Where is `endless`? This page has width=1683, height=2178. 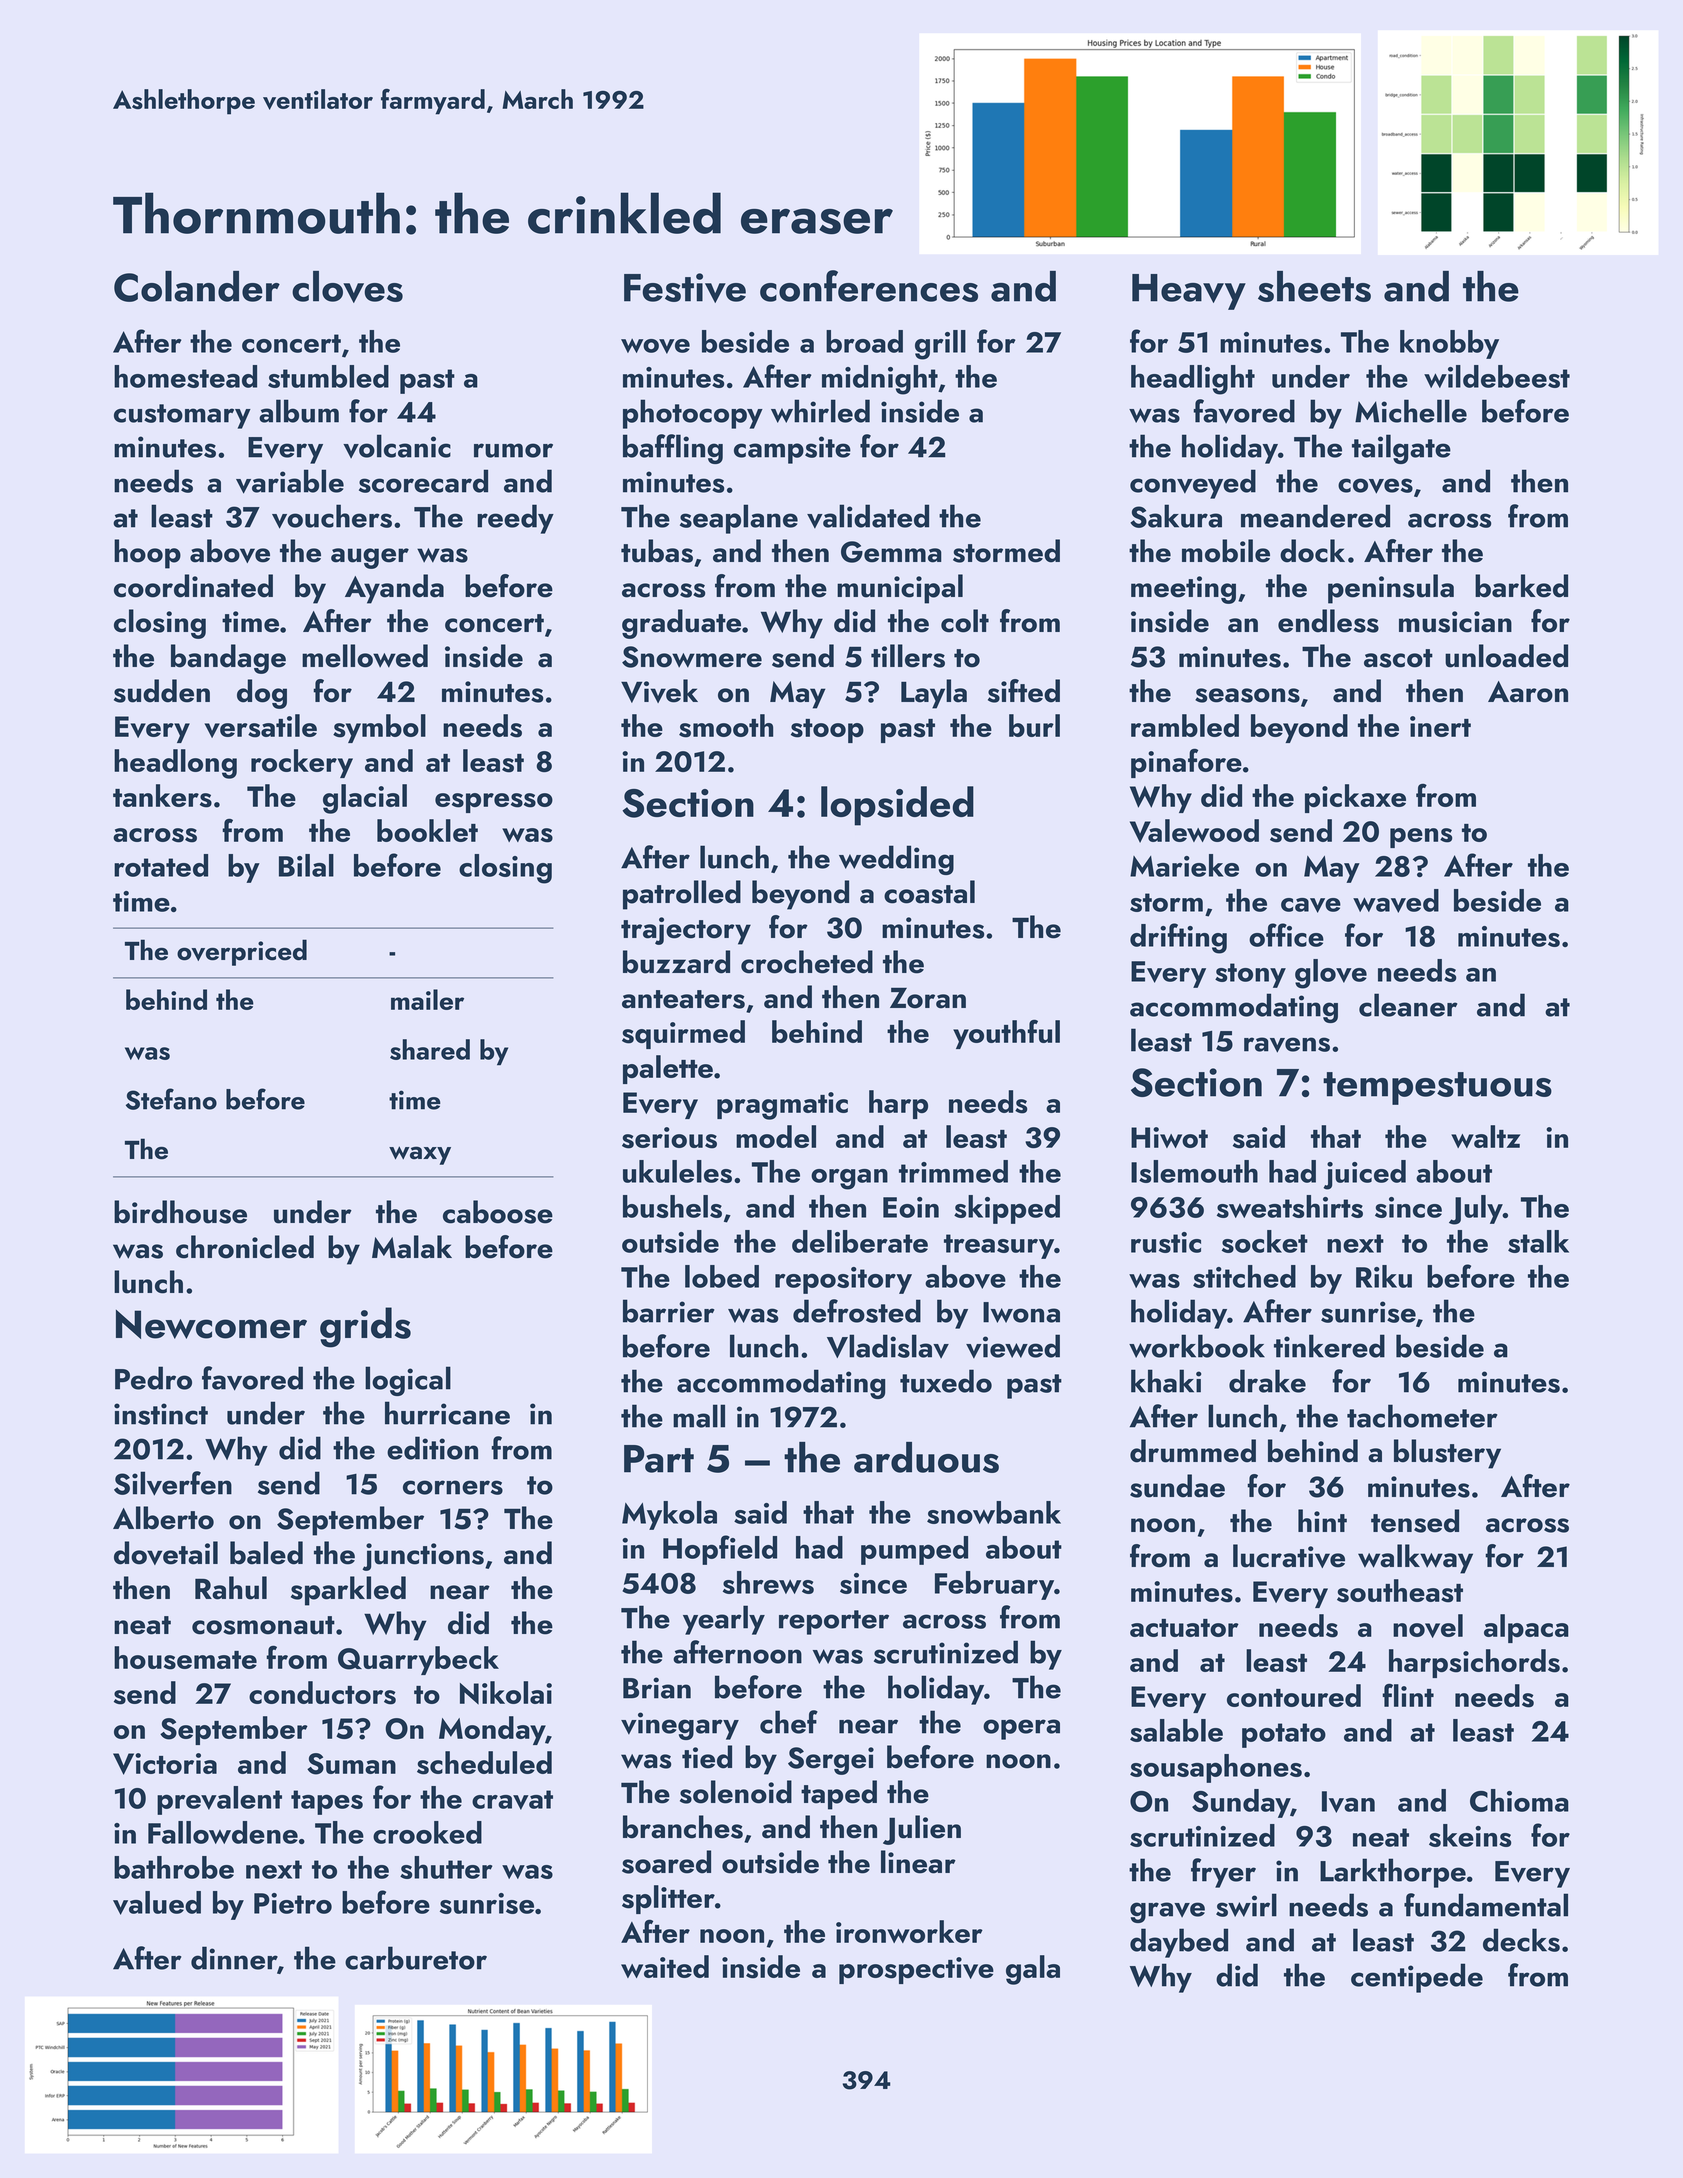
endless is located at coordinates (1328, 621).
